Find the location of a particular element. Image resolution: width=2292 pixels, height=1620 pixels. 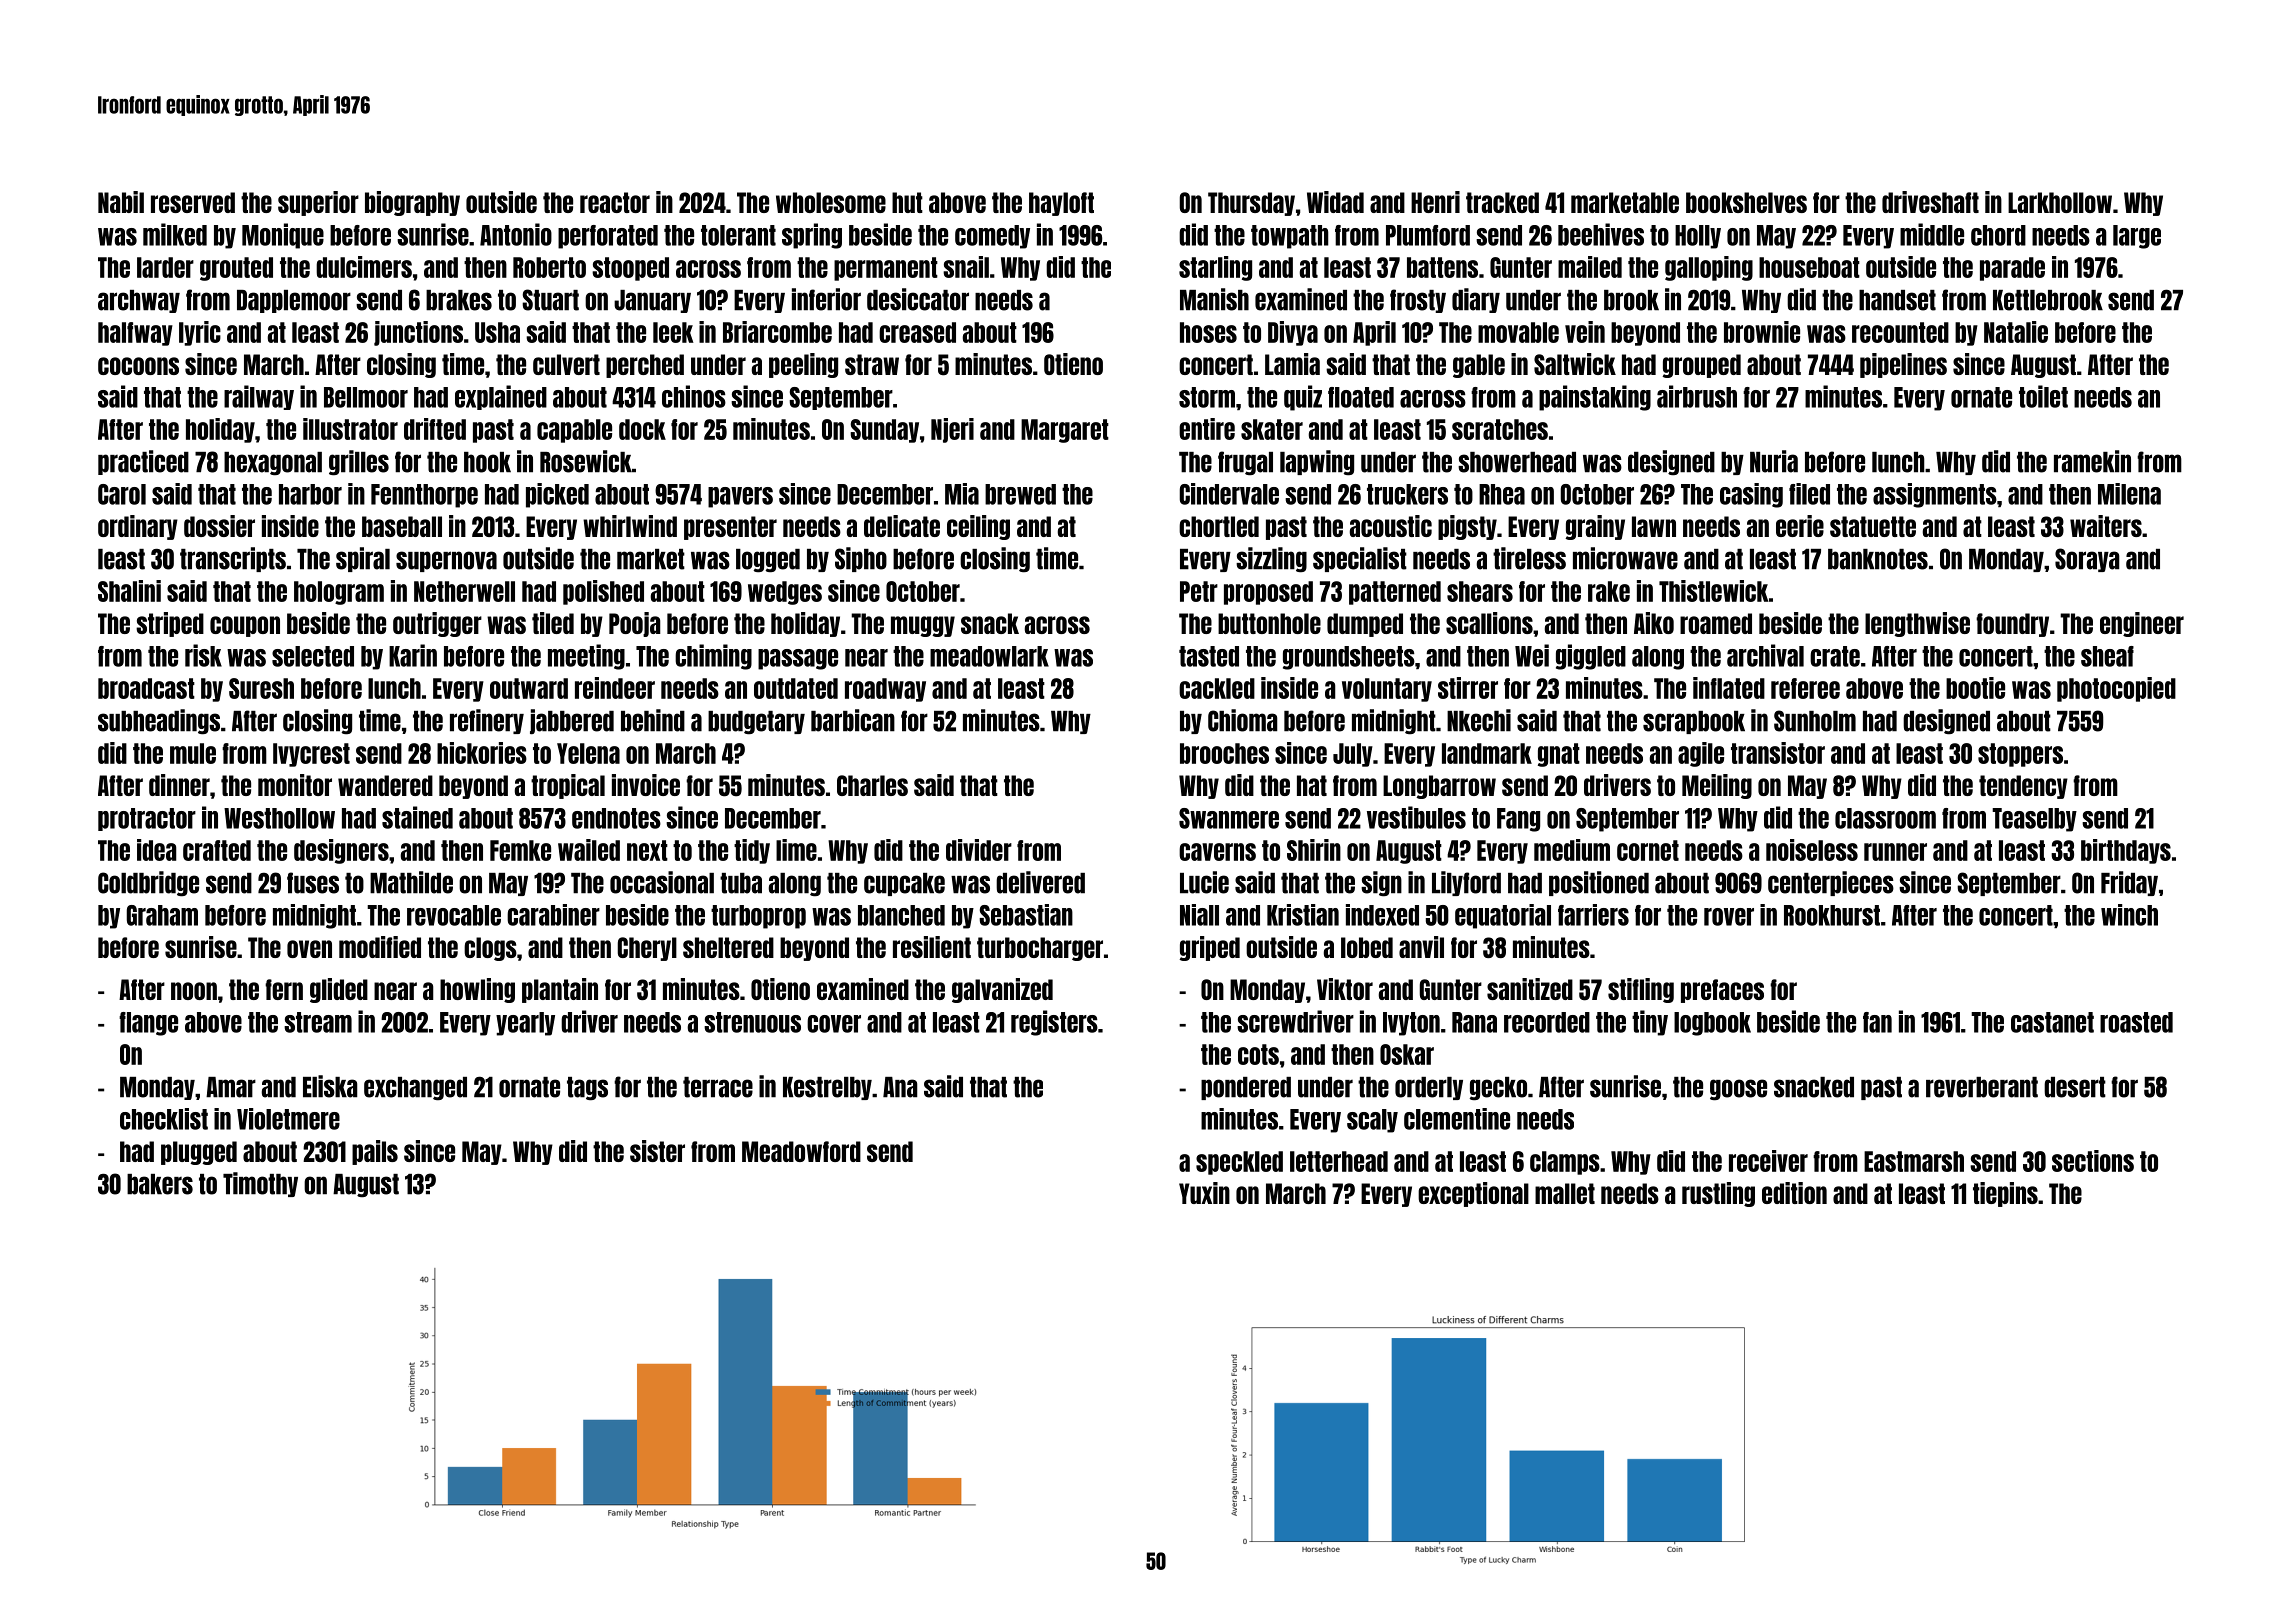

pails is located at coordinates (375, 1152).
